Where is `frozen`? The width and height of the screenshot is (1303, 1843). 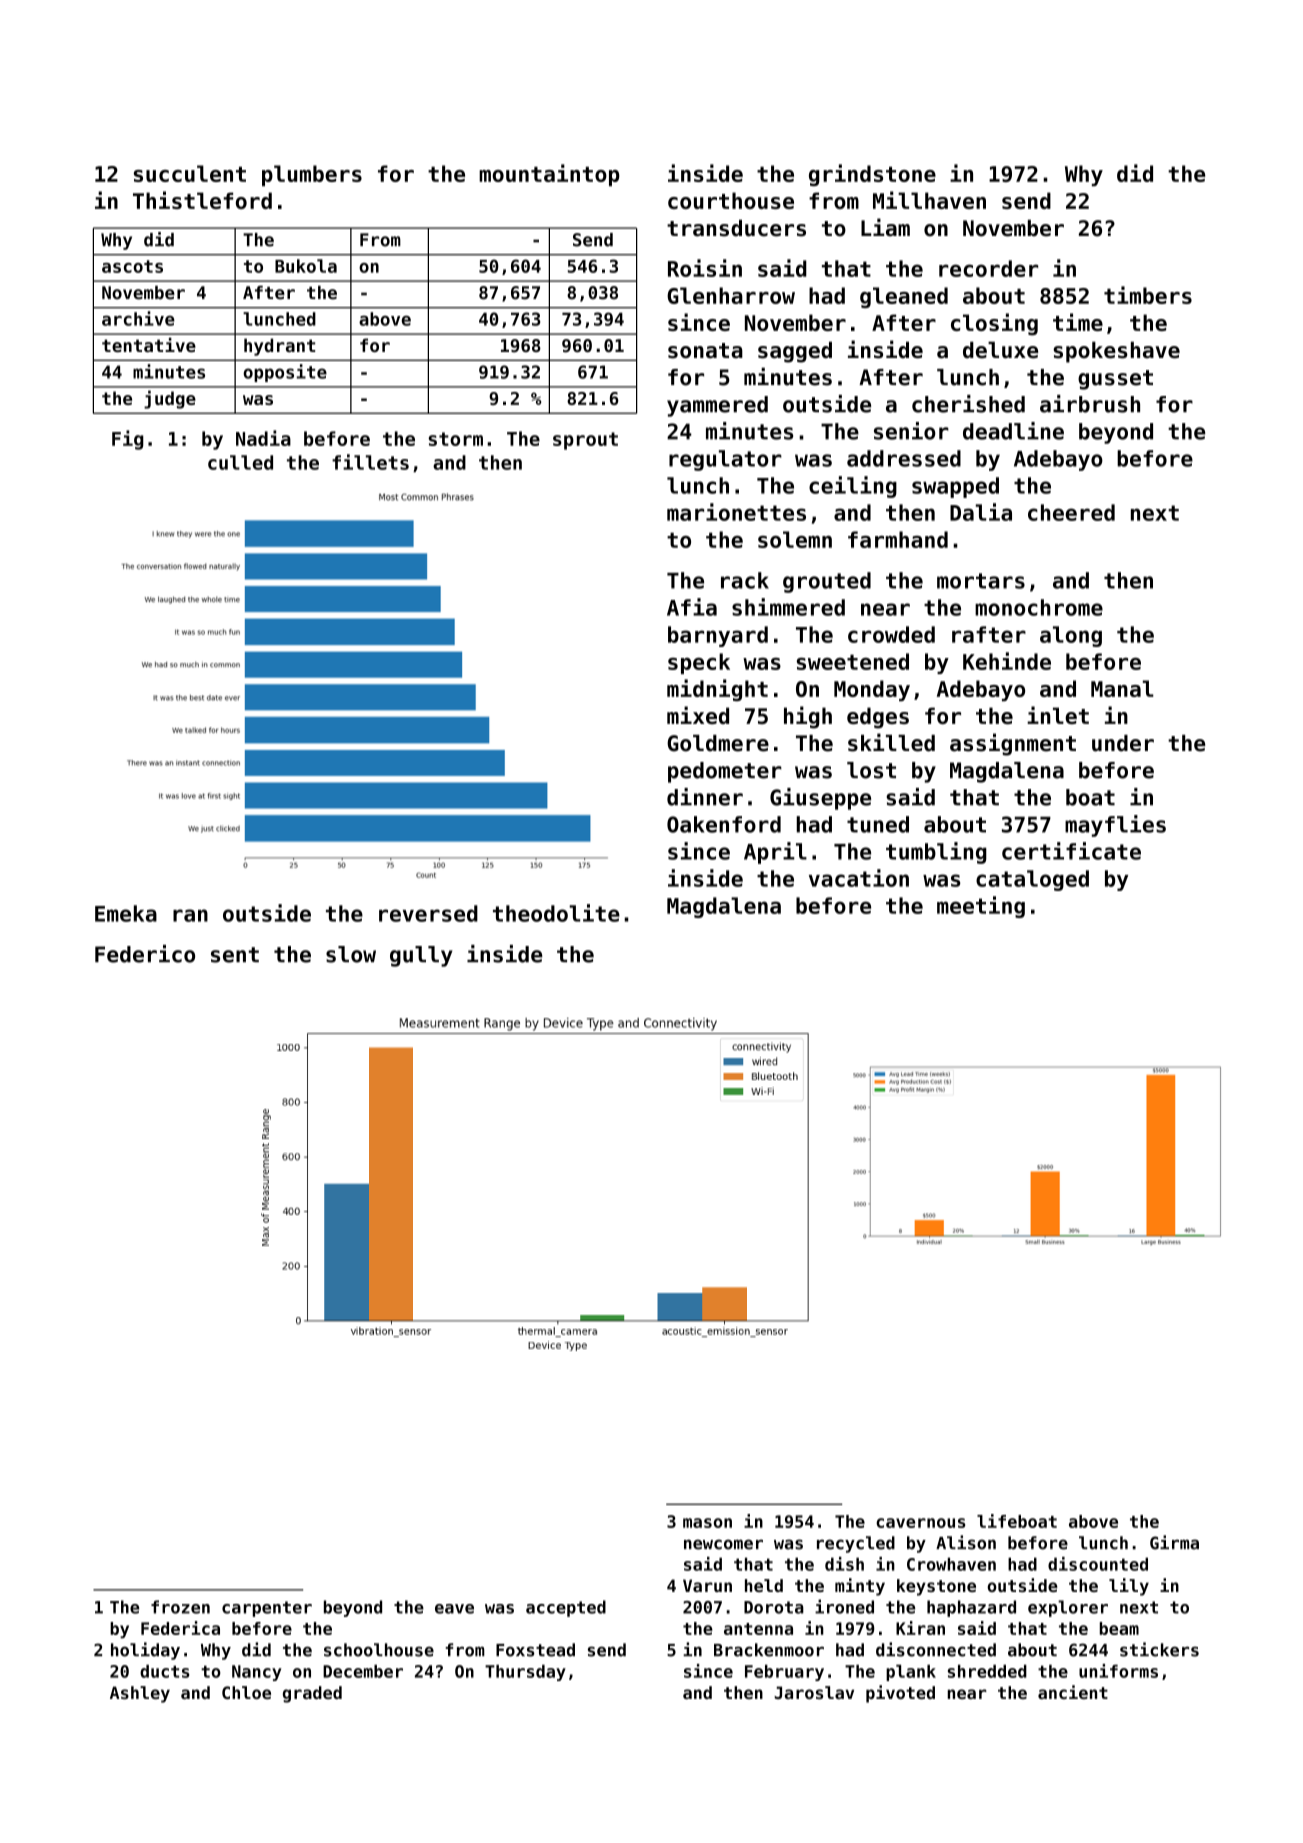 frozen is located at coordinates (180, 1607).
